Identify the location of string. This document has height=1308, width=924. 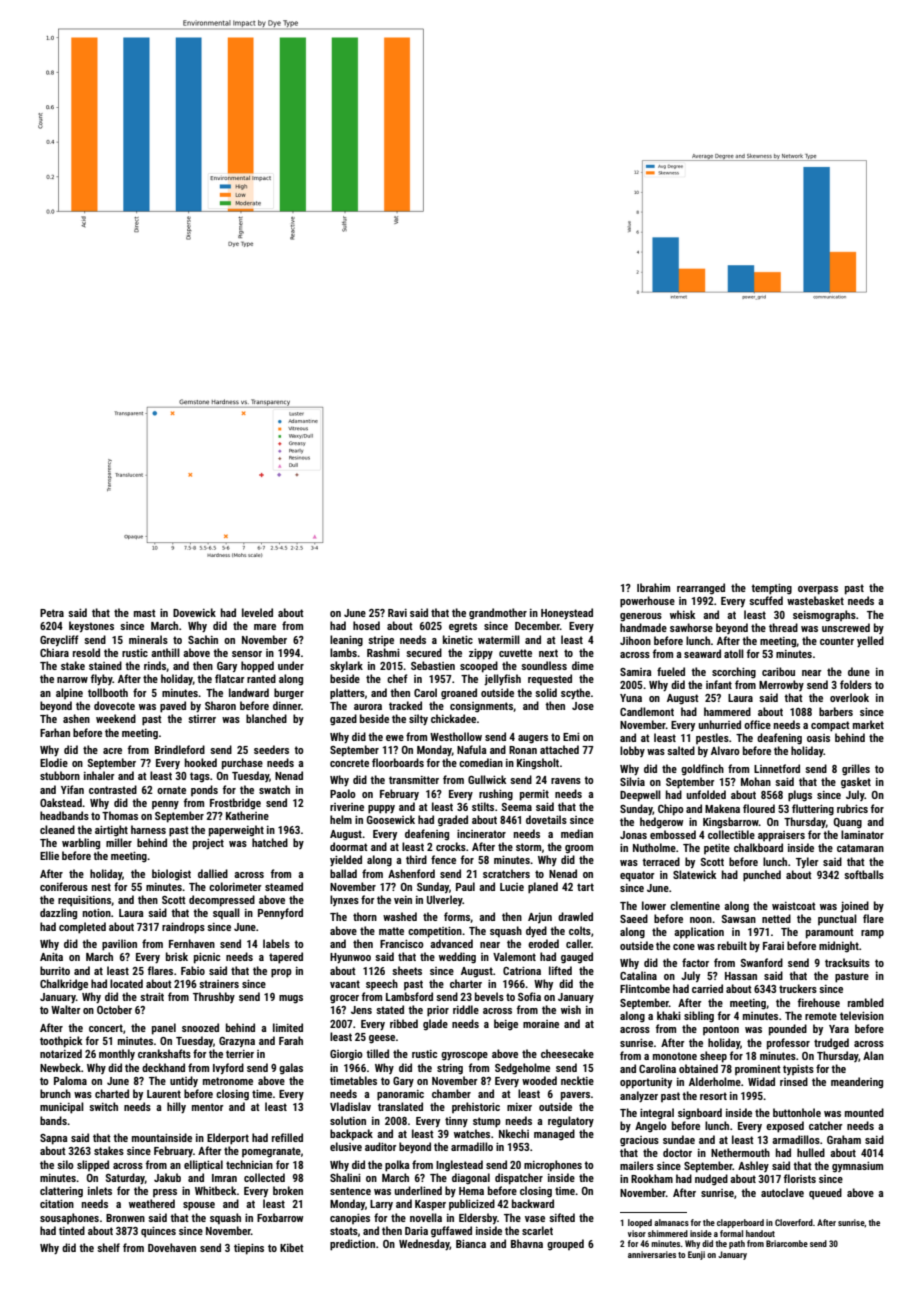
(450, 1069).
